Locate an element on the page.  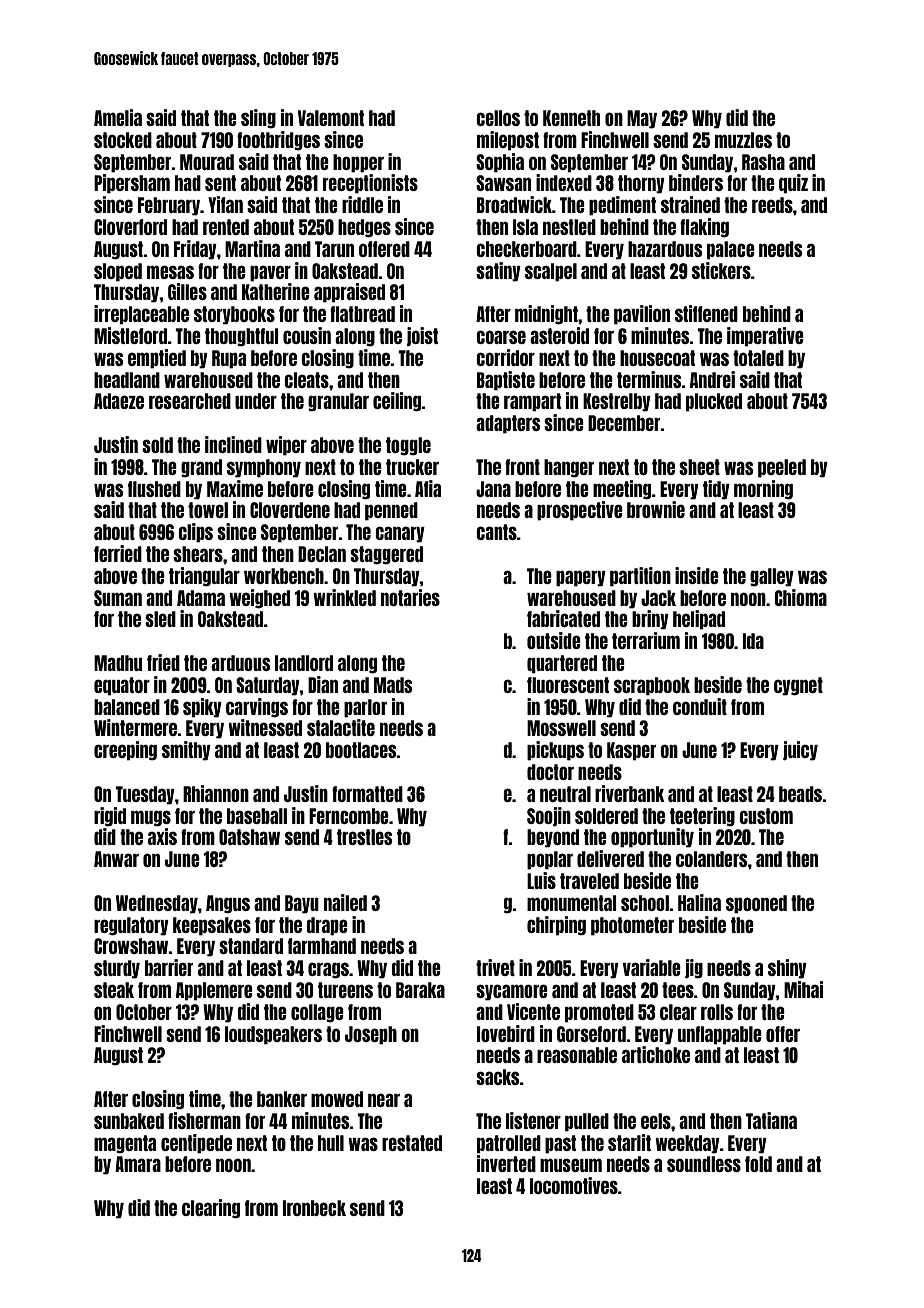
sling is located at coordinates (258, 118).
